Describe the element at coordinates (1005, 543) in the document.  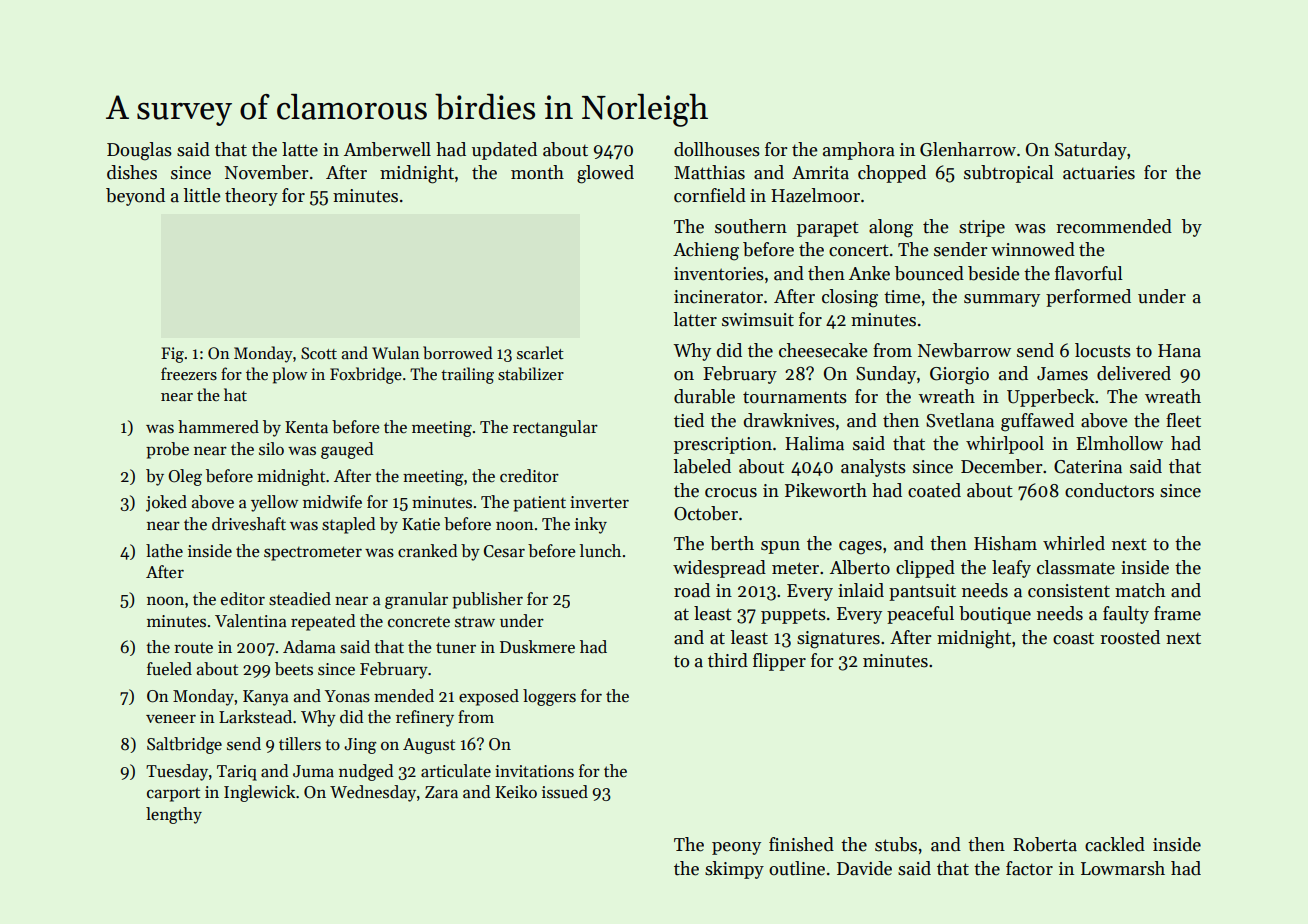
I see `Hisham` at that location.
